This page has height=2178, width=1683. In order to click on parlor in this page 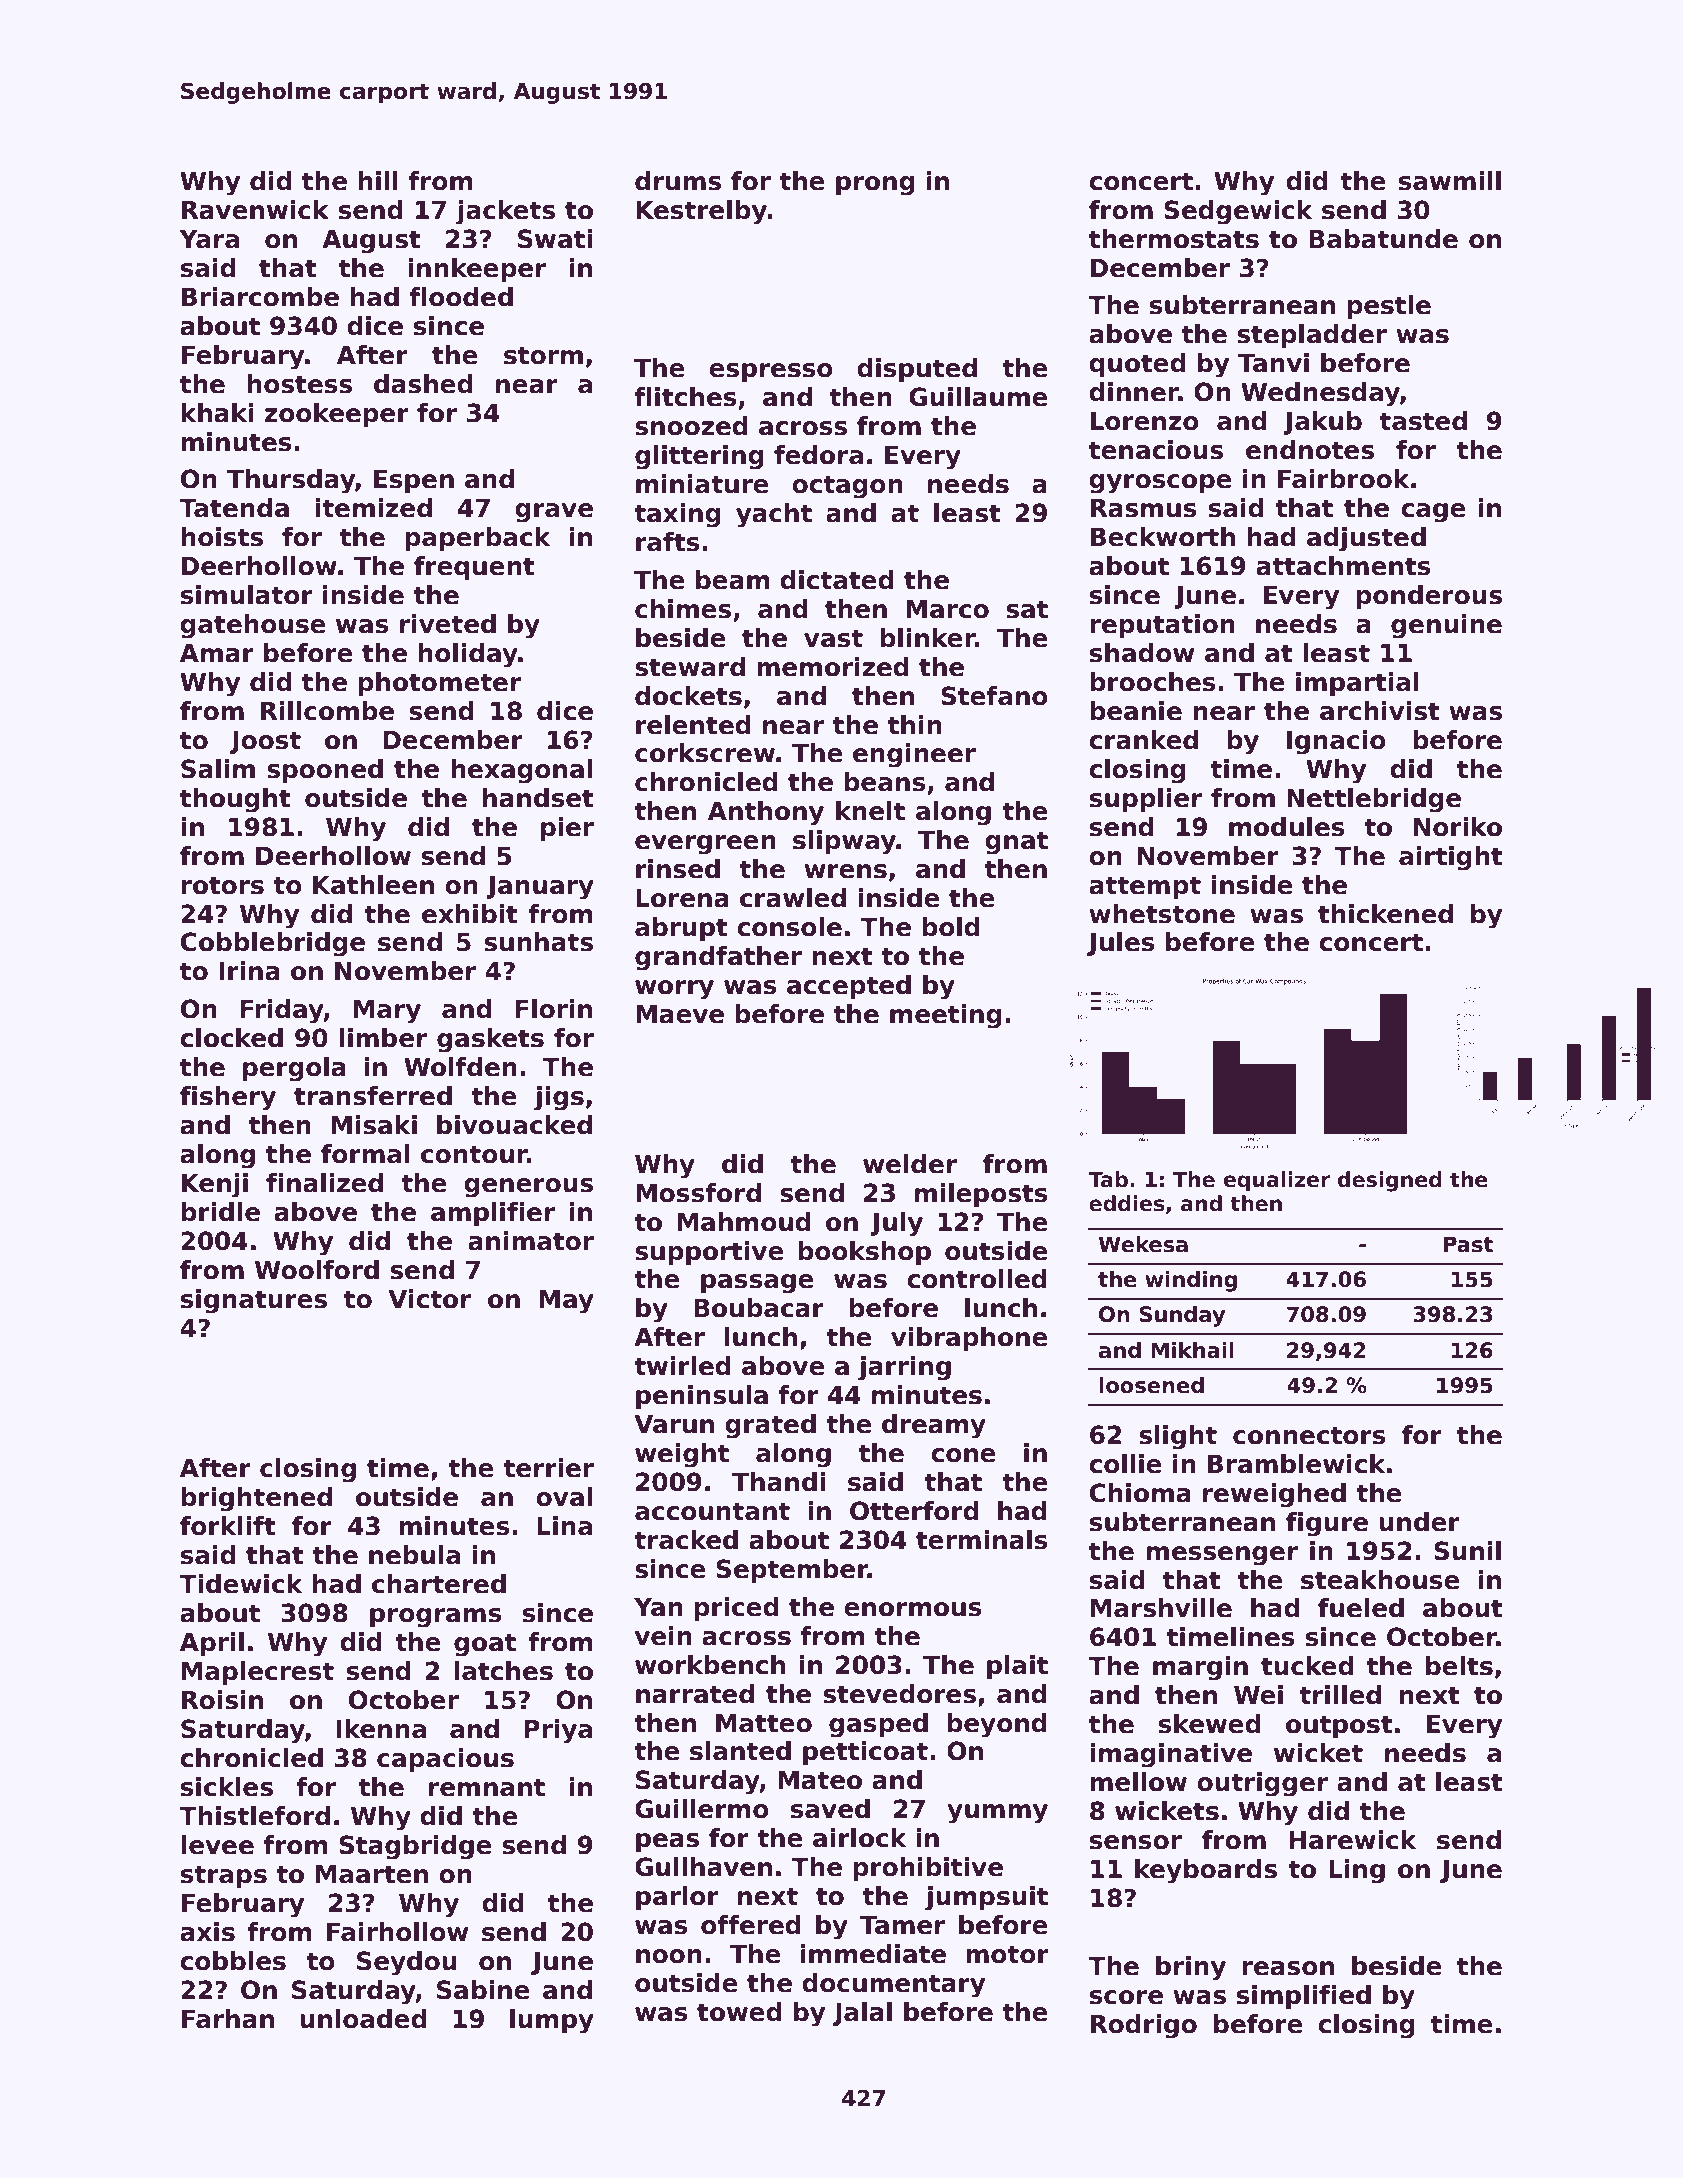, I will do `click(677, 1898)`.
